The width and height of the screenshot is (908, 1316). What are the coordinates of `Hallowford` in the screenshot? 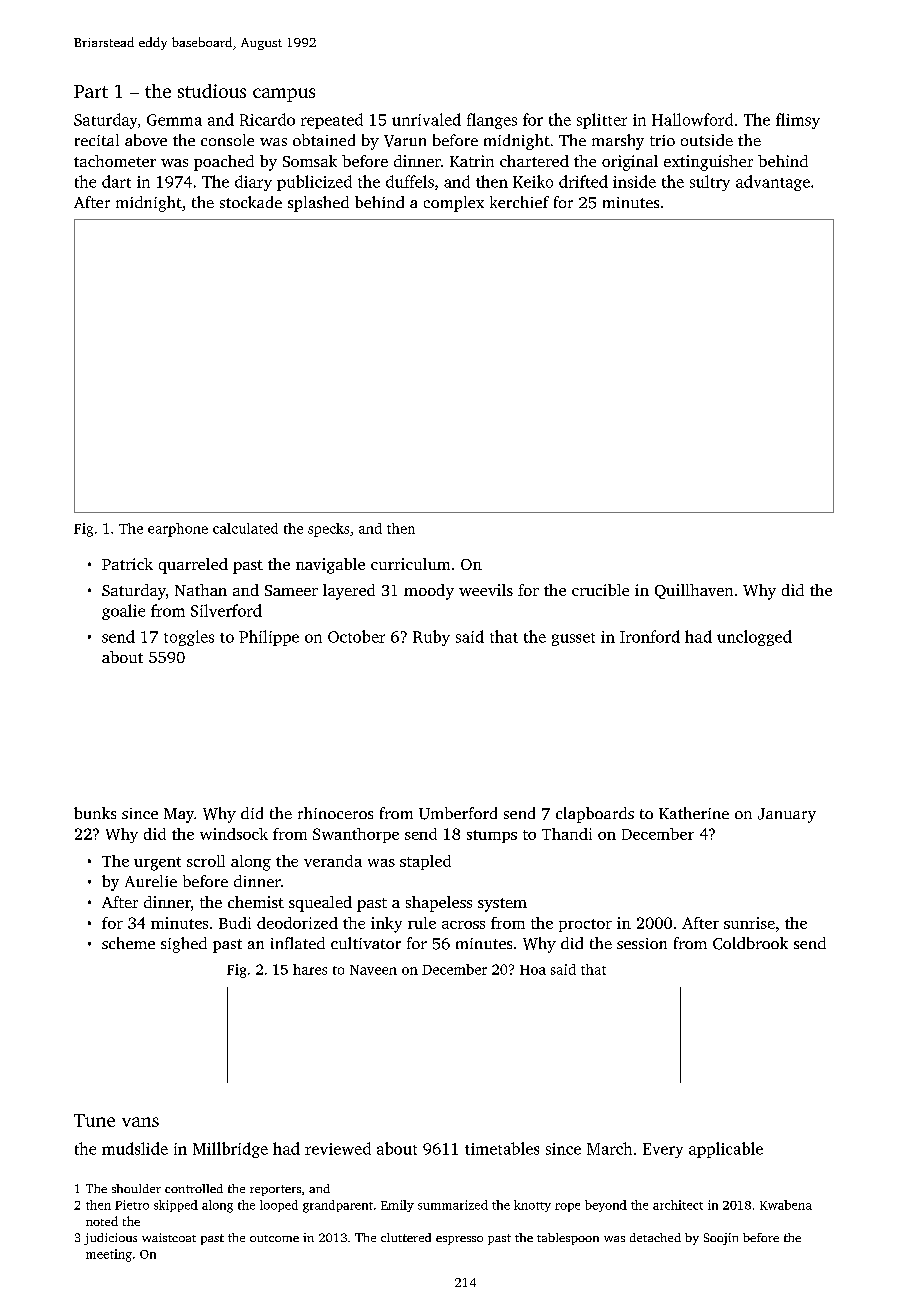 It's located at (692, 119).
